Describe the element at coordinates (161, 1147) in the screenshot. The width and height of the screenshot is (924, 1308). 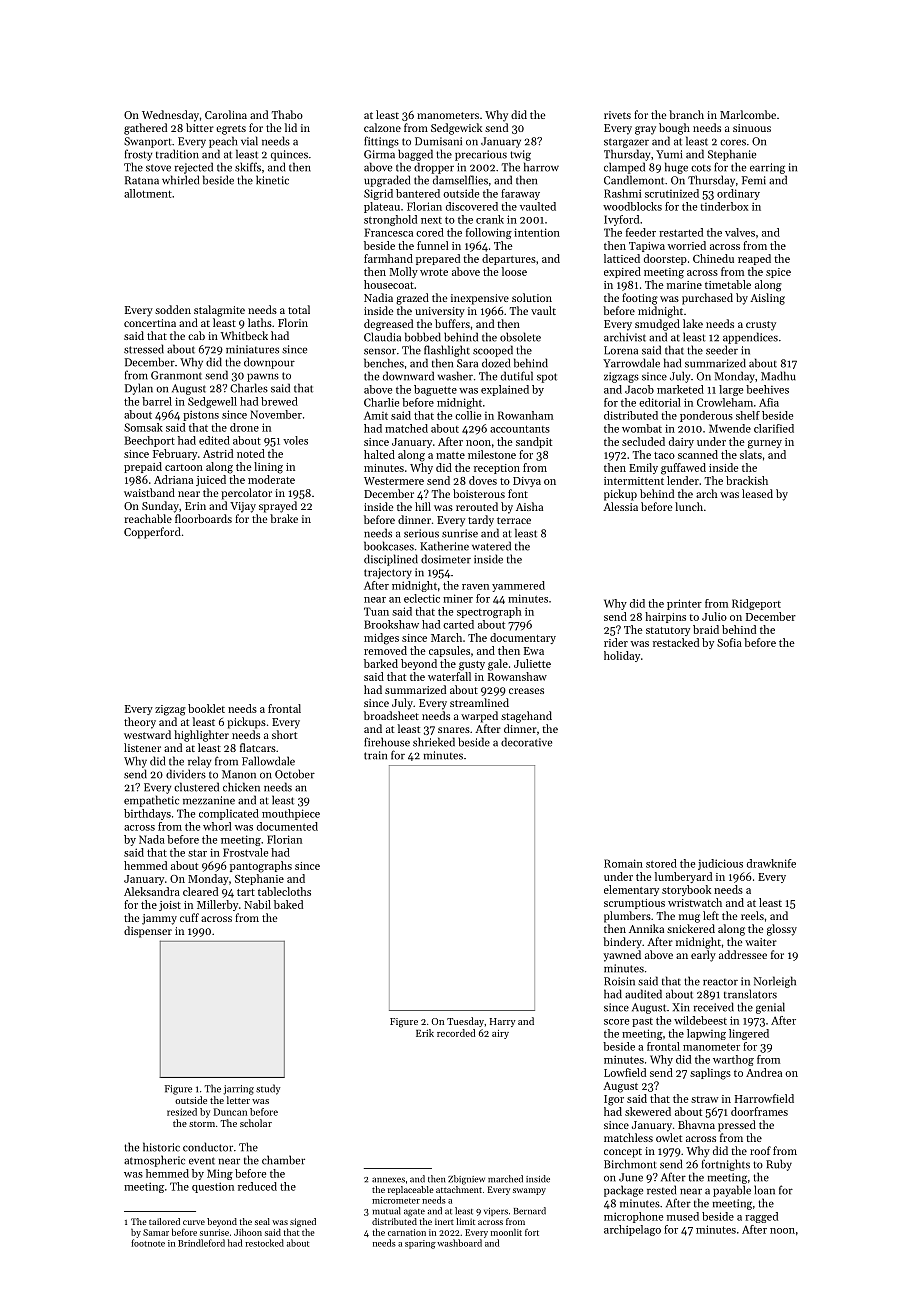
I see `historic` at that location.
